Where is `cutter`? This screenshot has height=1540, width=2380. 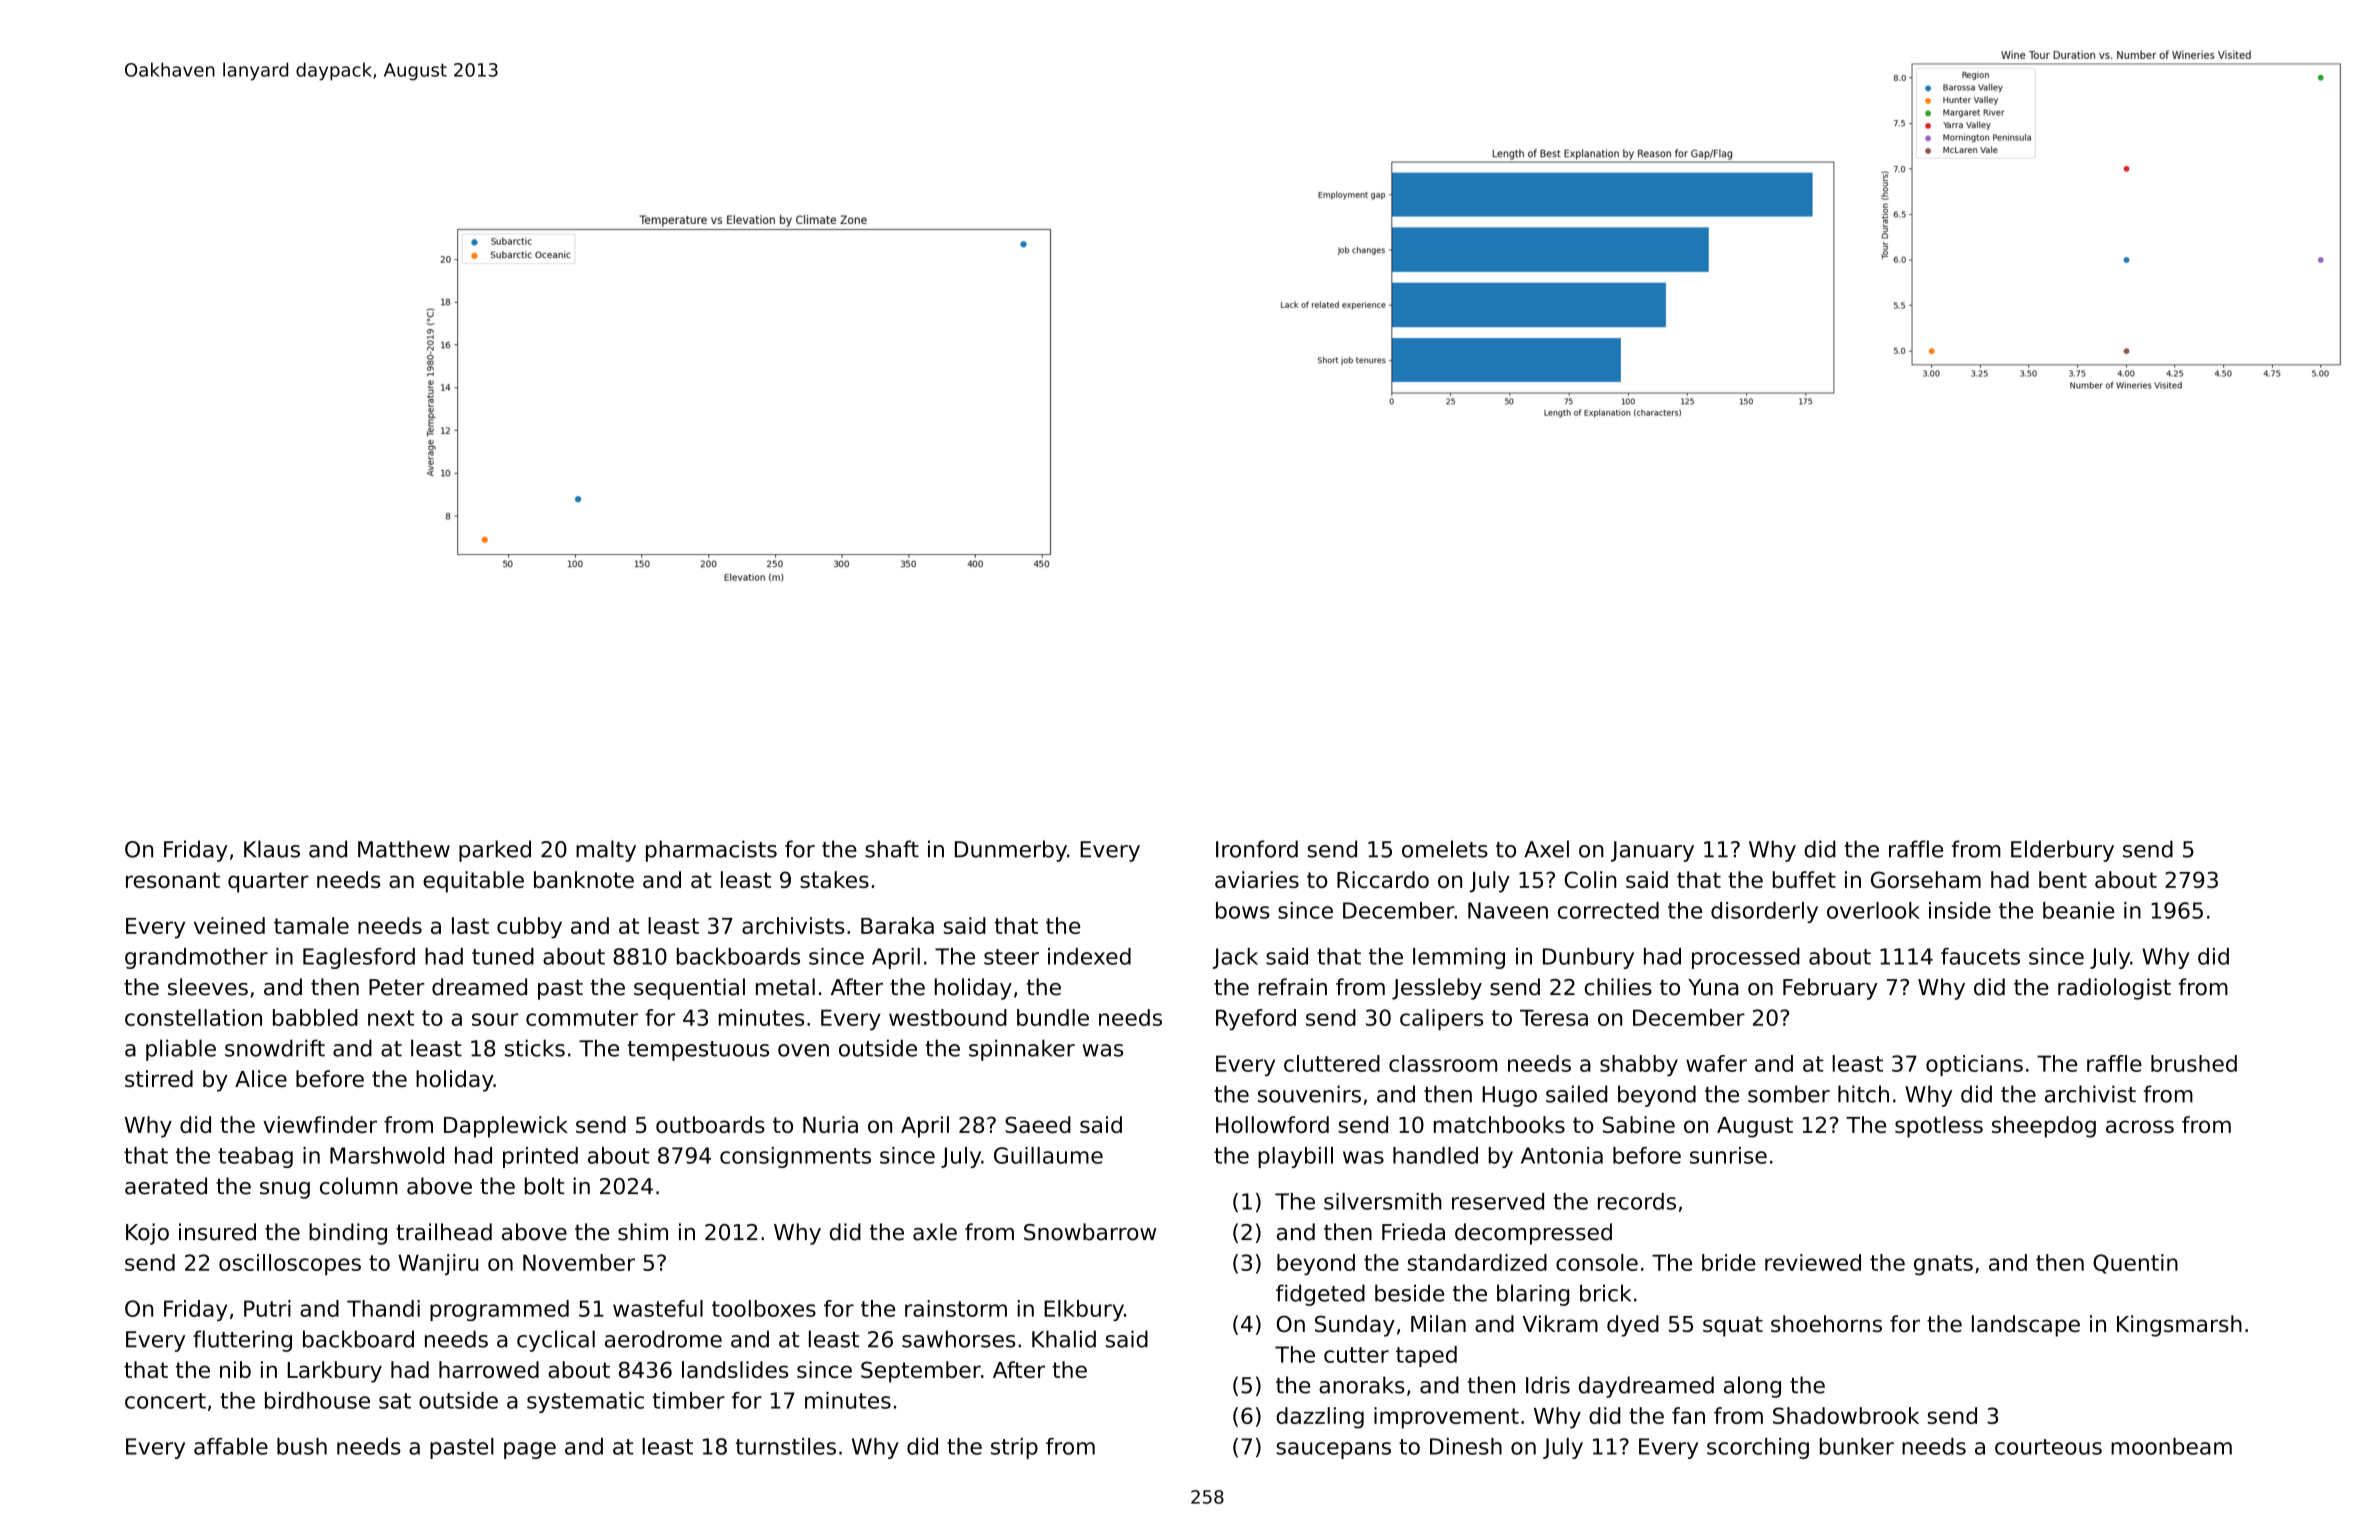 cutter is located at coordinates (1356, 1355).
